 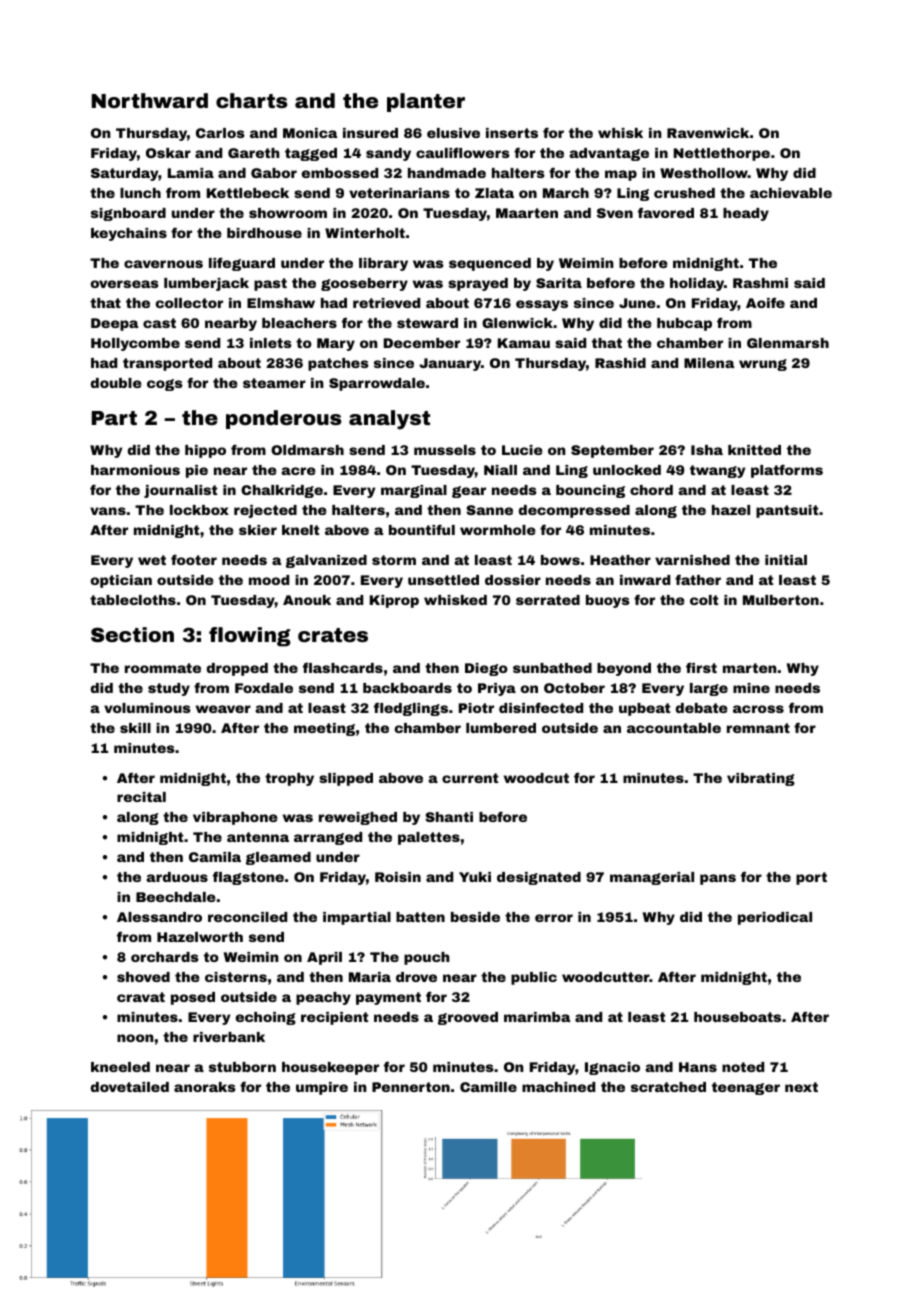 What do you see at coordinates (746, 1088) in the screenshot?
I see `teenager` at bounding box center [746, 1088].
